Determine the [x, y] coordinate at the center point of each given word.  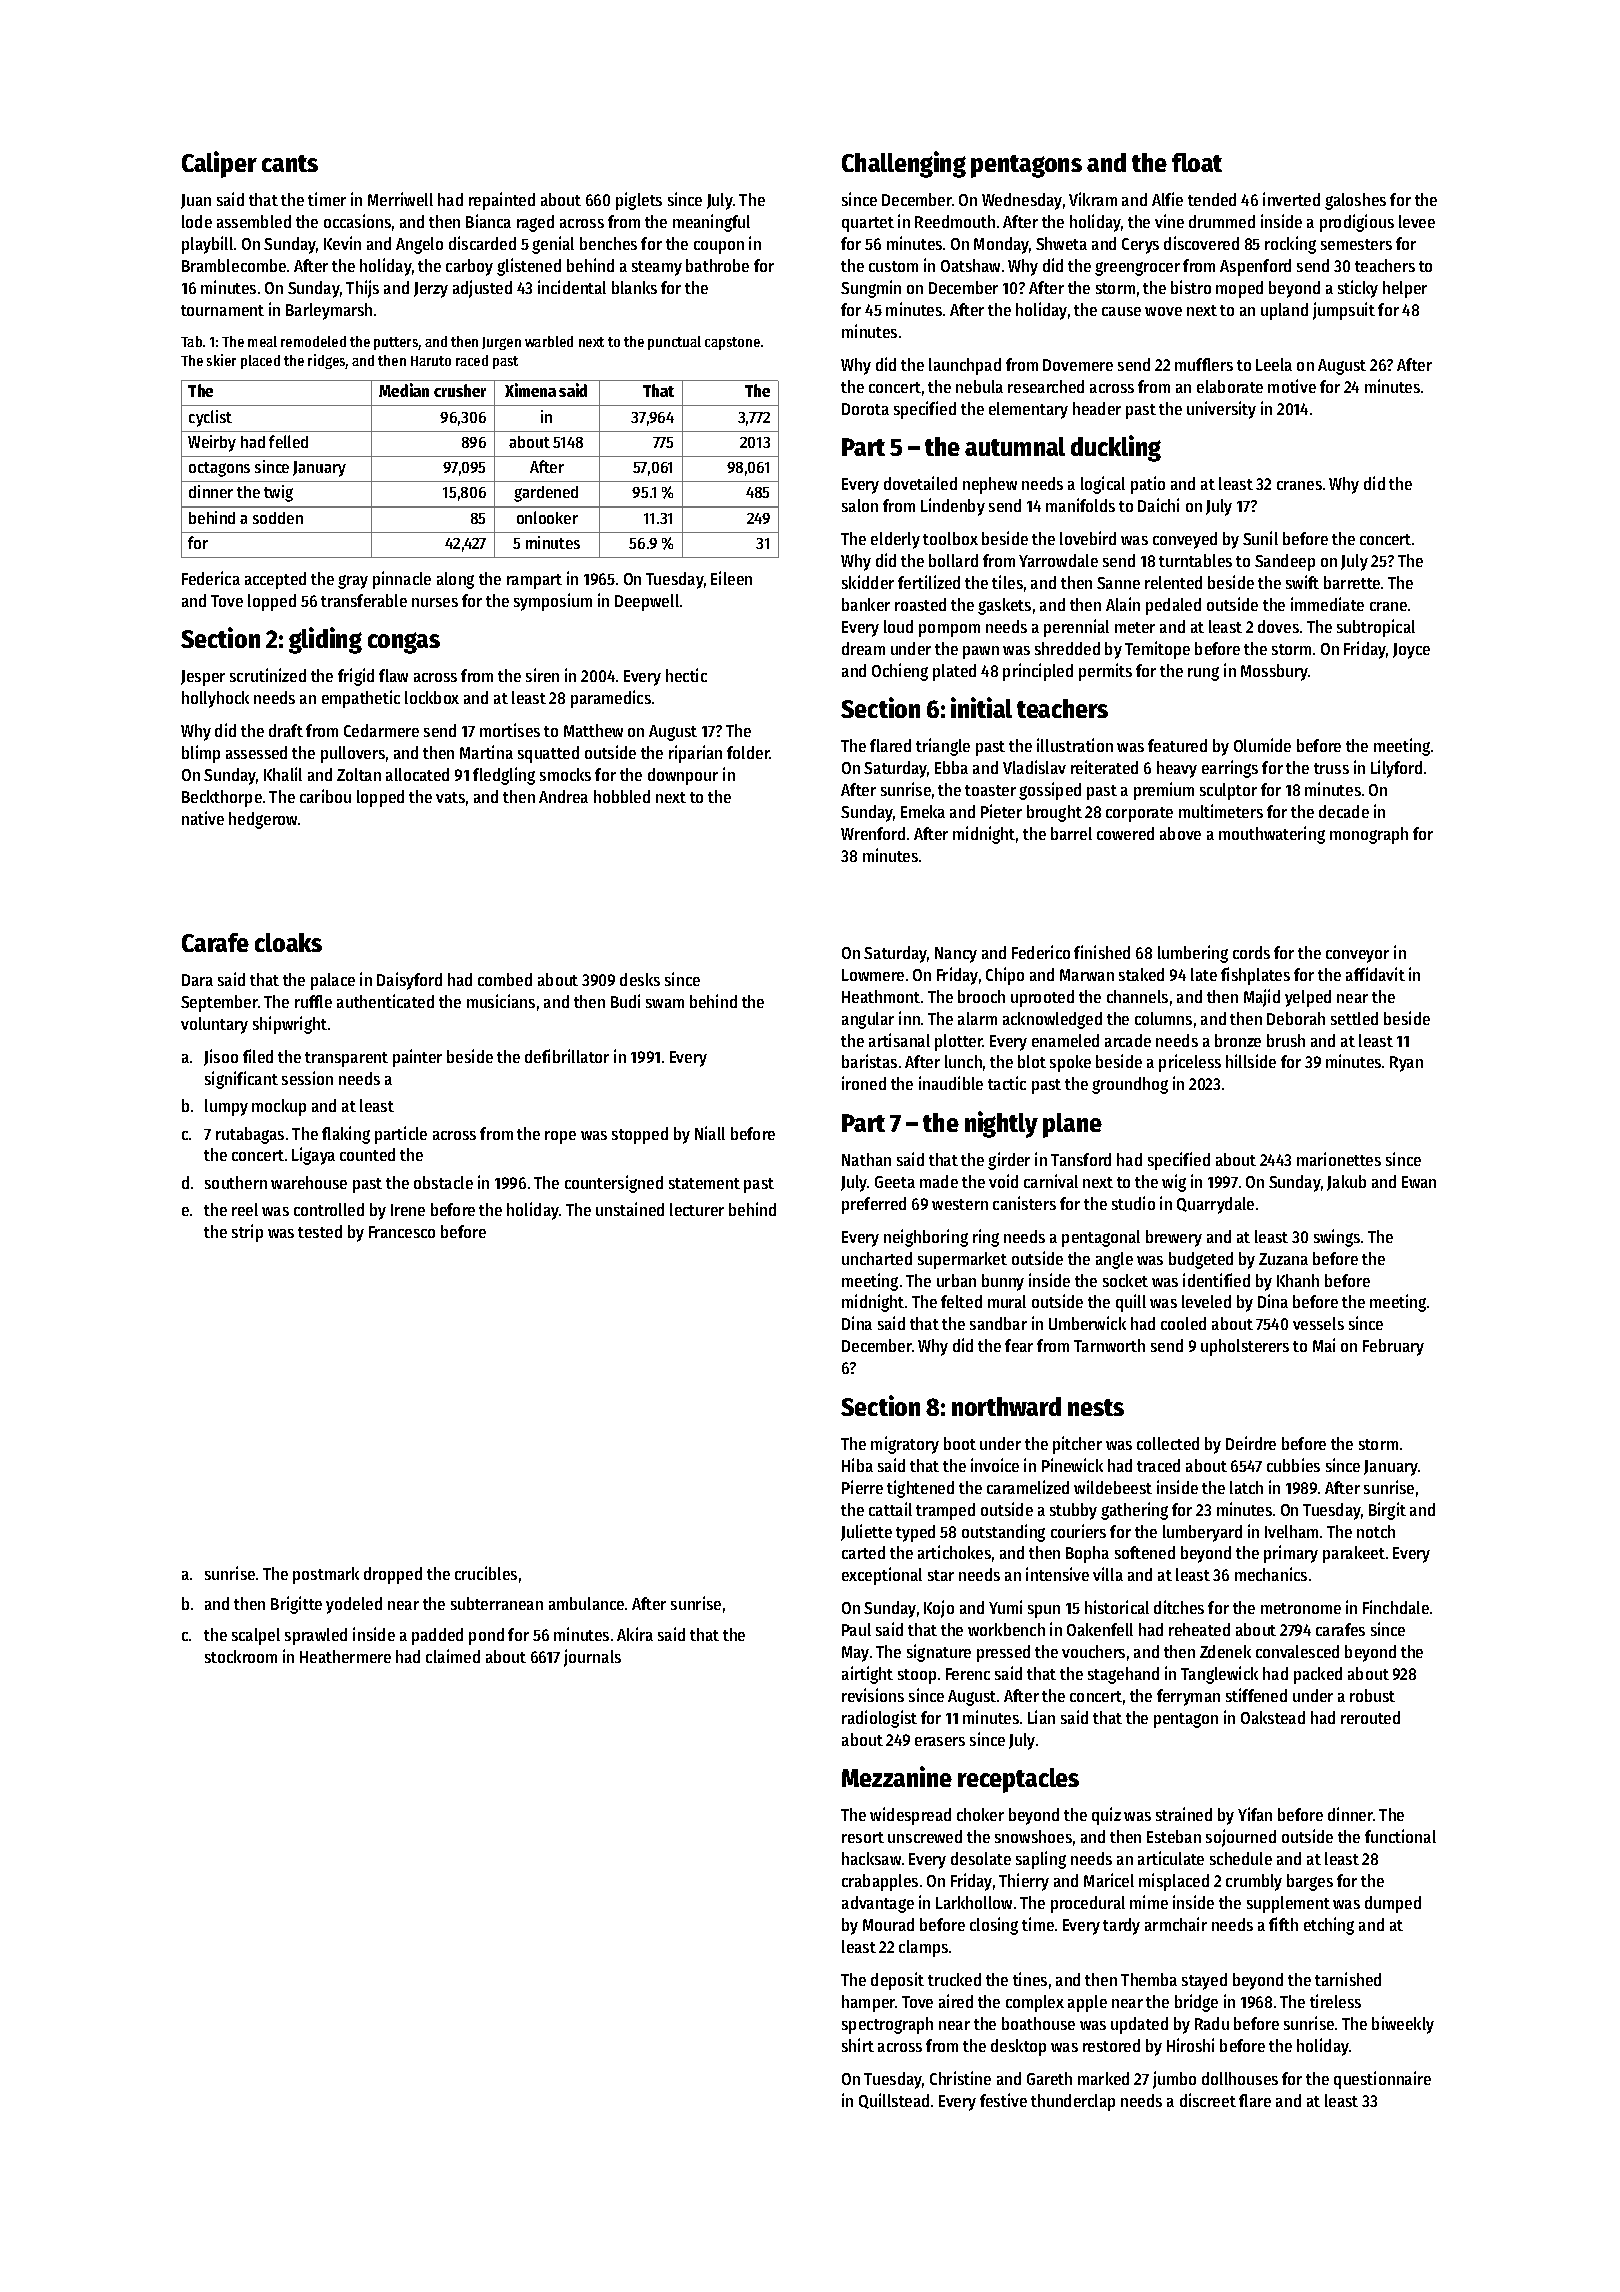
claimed [453, 1656]
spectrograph [887, 2025]
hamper [868, 2003]
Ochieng [900, 672]
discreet [1208, 2100]
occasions [357, 221]
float [1197, 162]
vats [450, 797]
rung [1203, 674]
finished [1102, 952]
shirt [858, 2045]
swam [665, 1003]
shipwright [290, 1025]
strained [1184, 1814]
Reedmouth [955, 221]
